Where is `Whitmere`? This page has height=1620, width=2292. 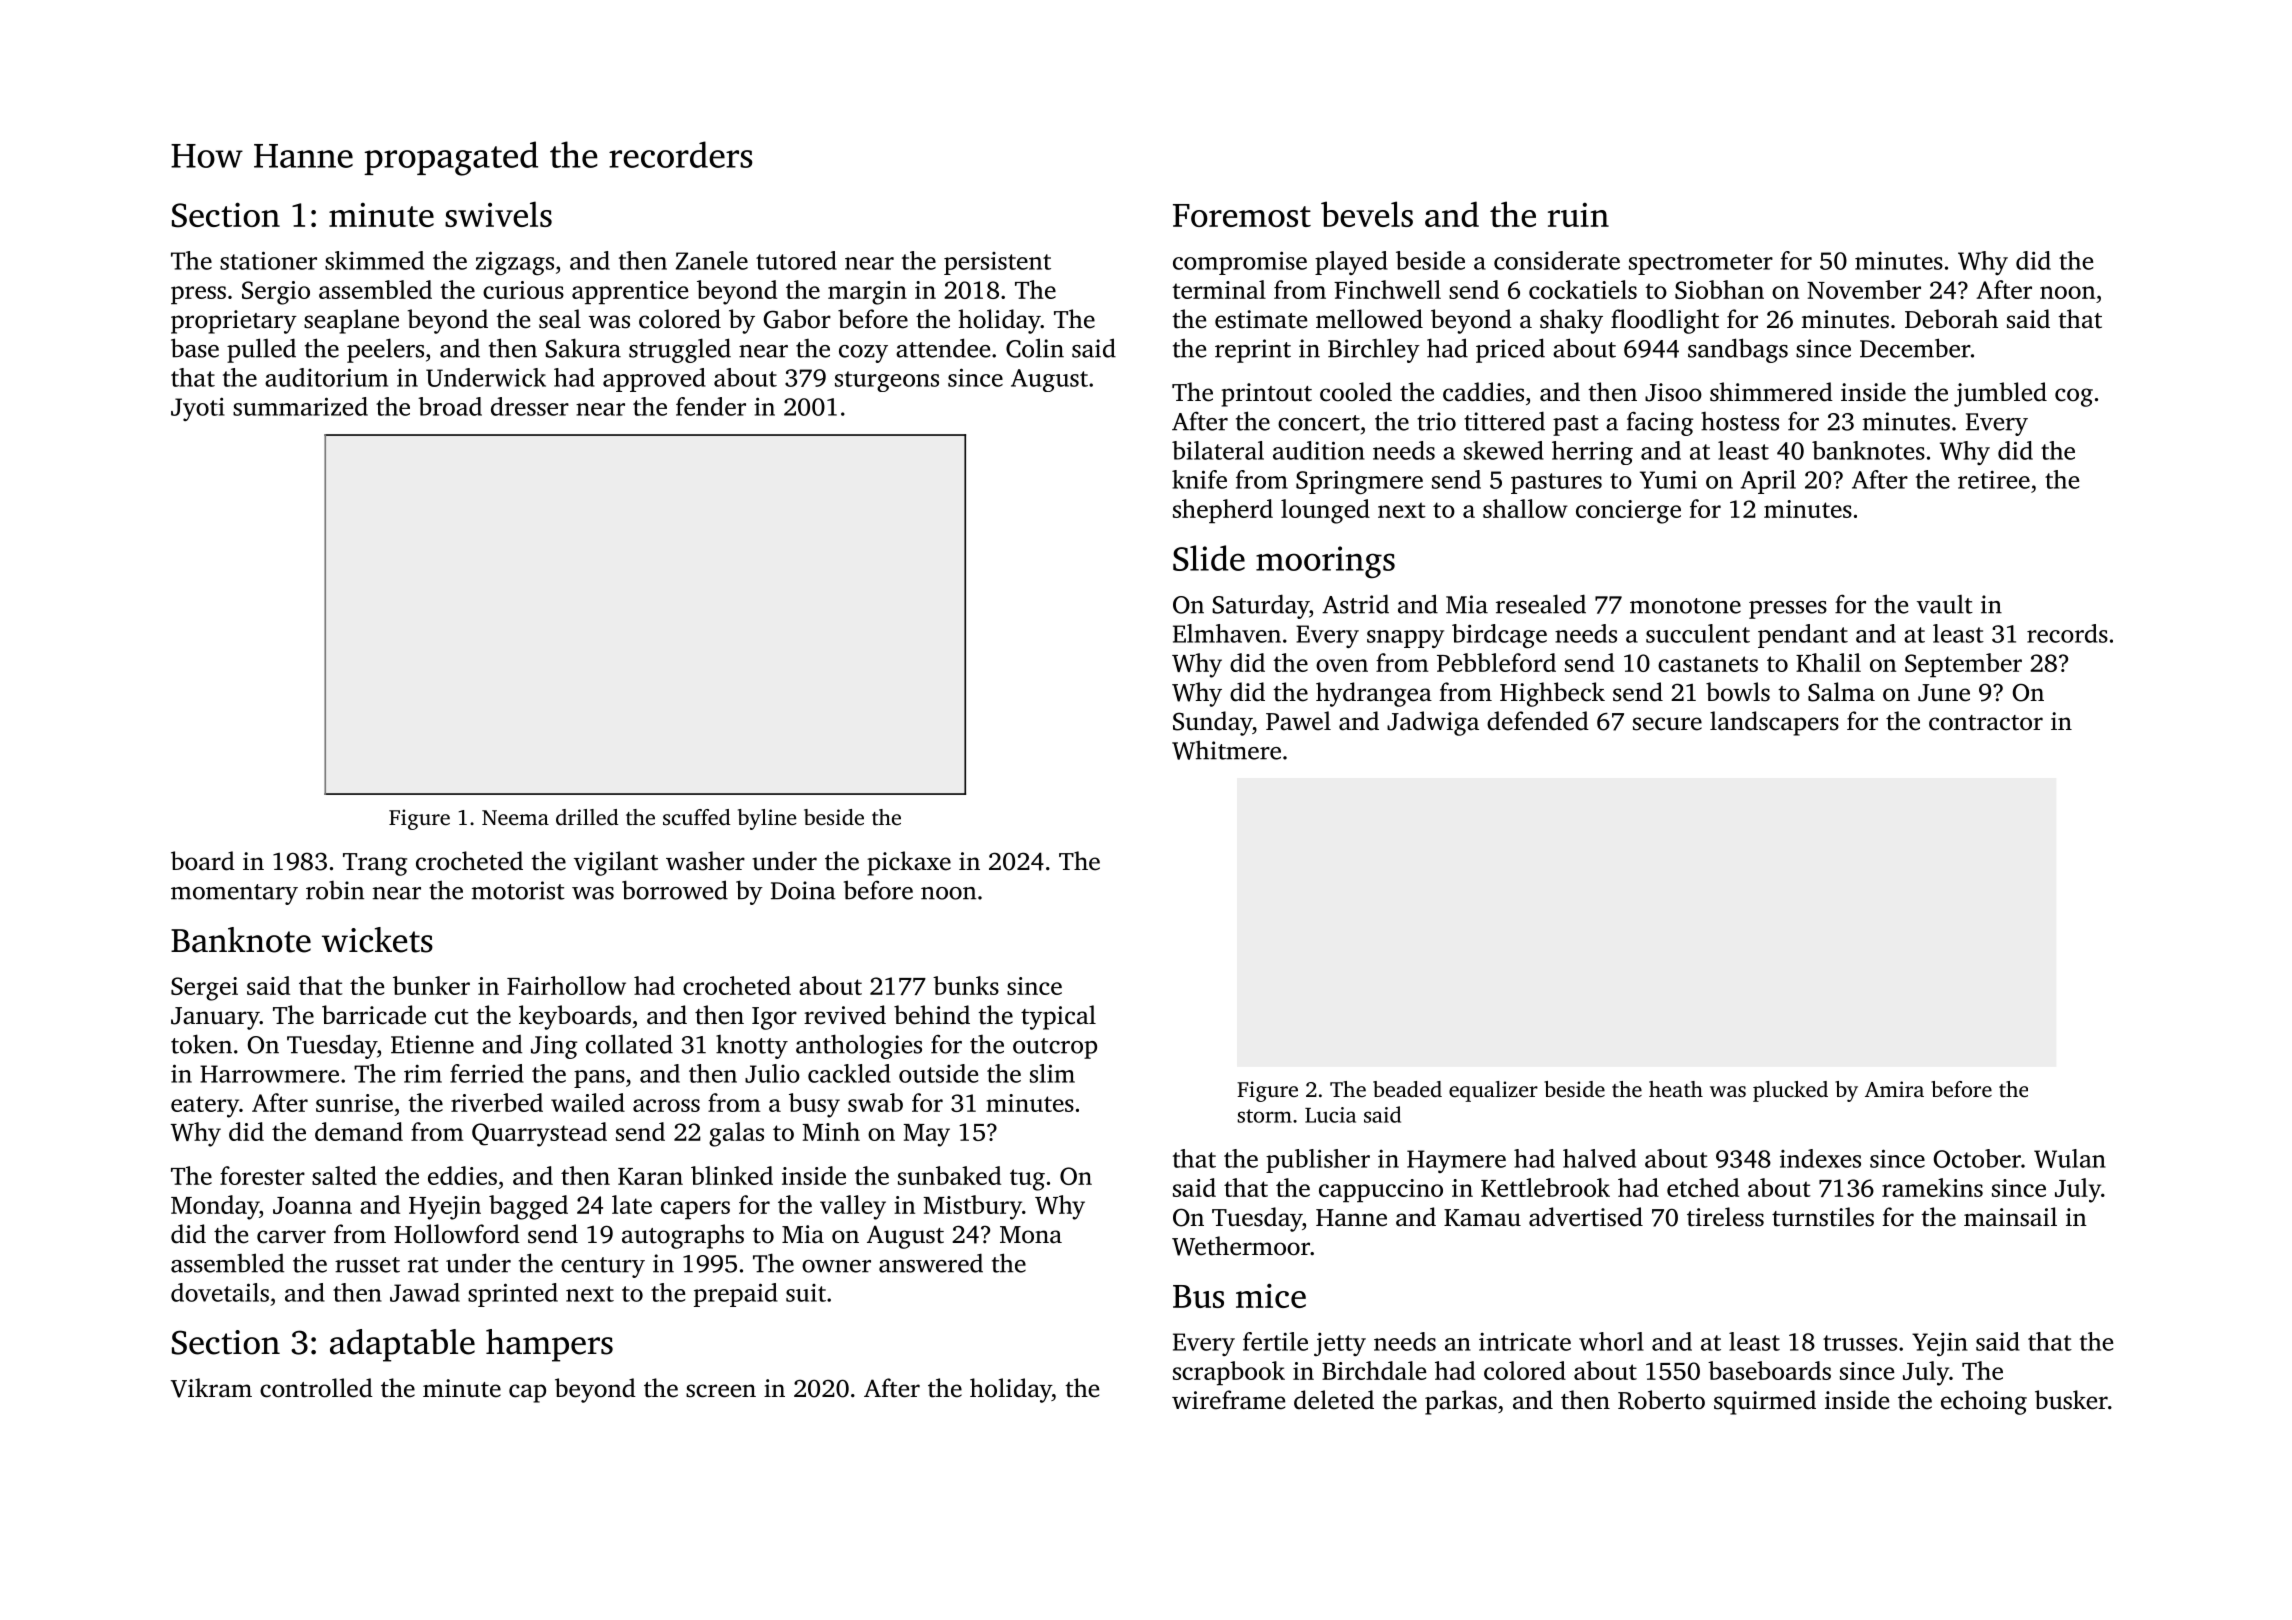
Whitmere is located at coordinates (1226, 750).
